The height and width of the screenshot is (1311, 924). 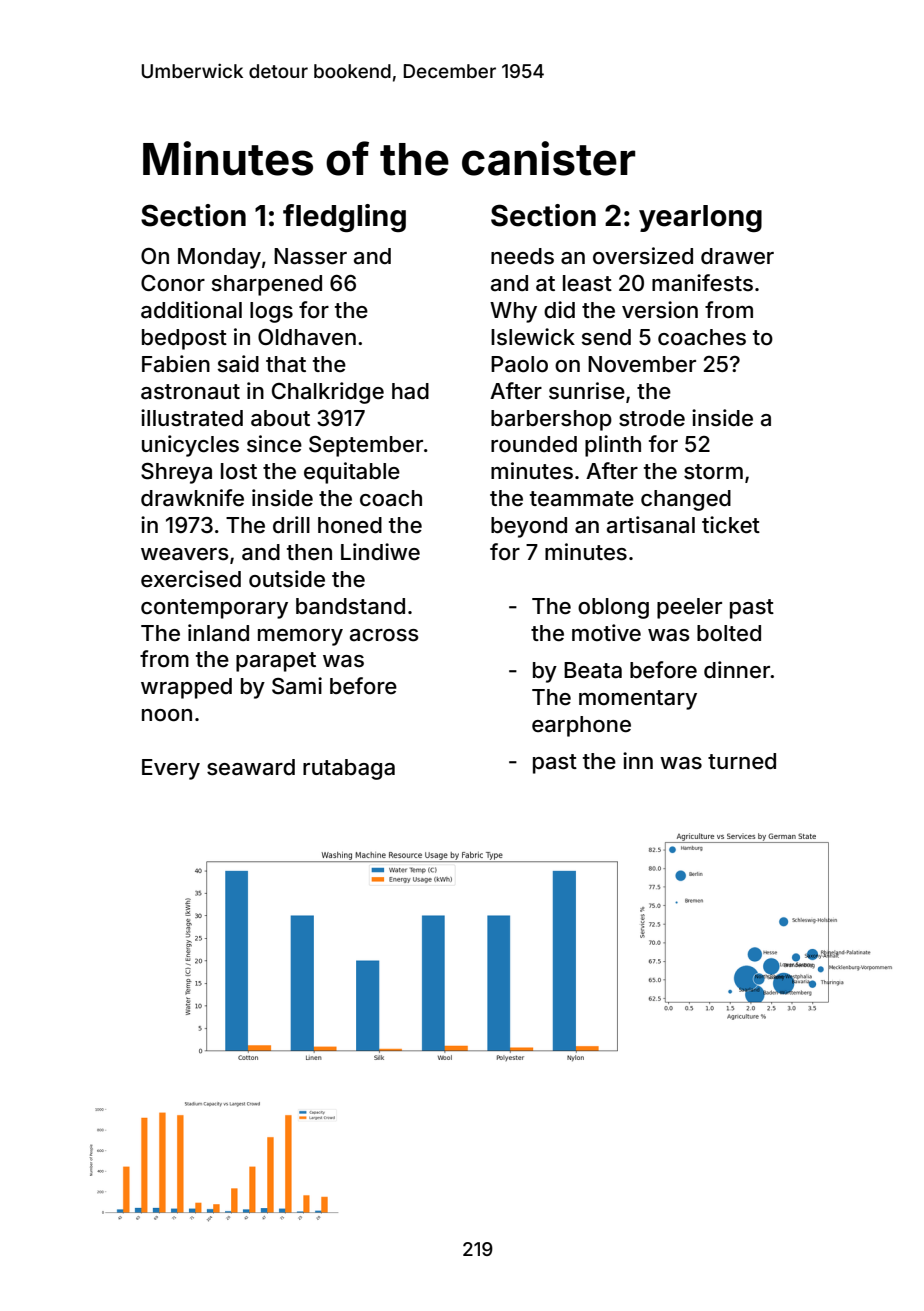 I want to click on momentary, so click(x=638, y=700).
